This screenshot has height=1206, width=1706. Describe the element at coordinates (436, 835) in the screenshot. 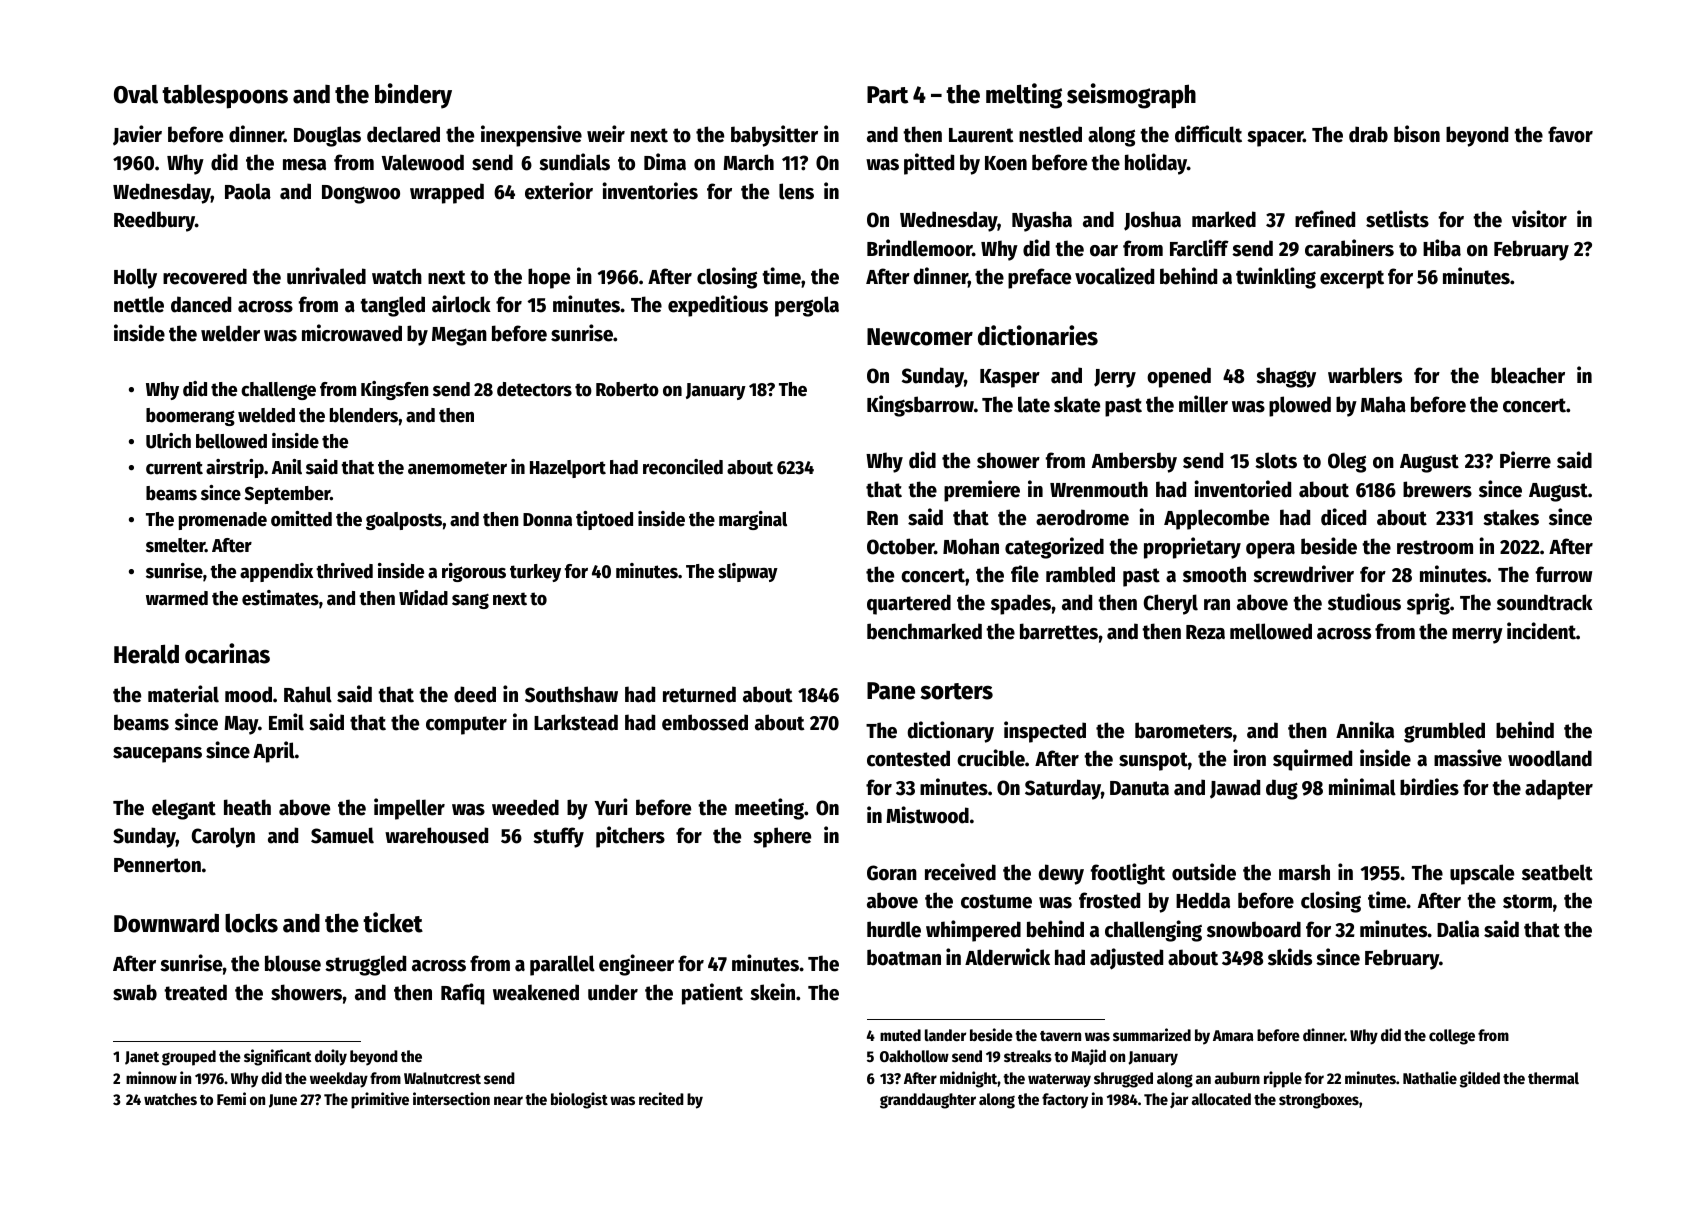

I see `warehoused` at that location.
